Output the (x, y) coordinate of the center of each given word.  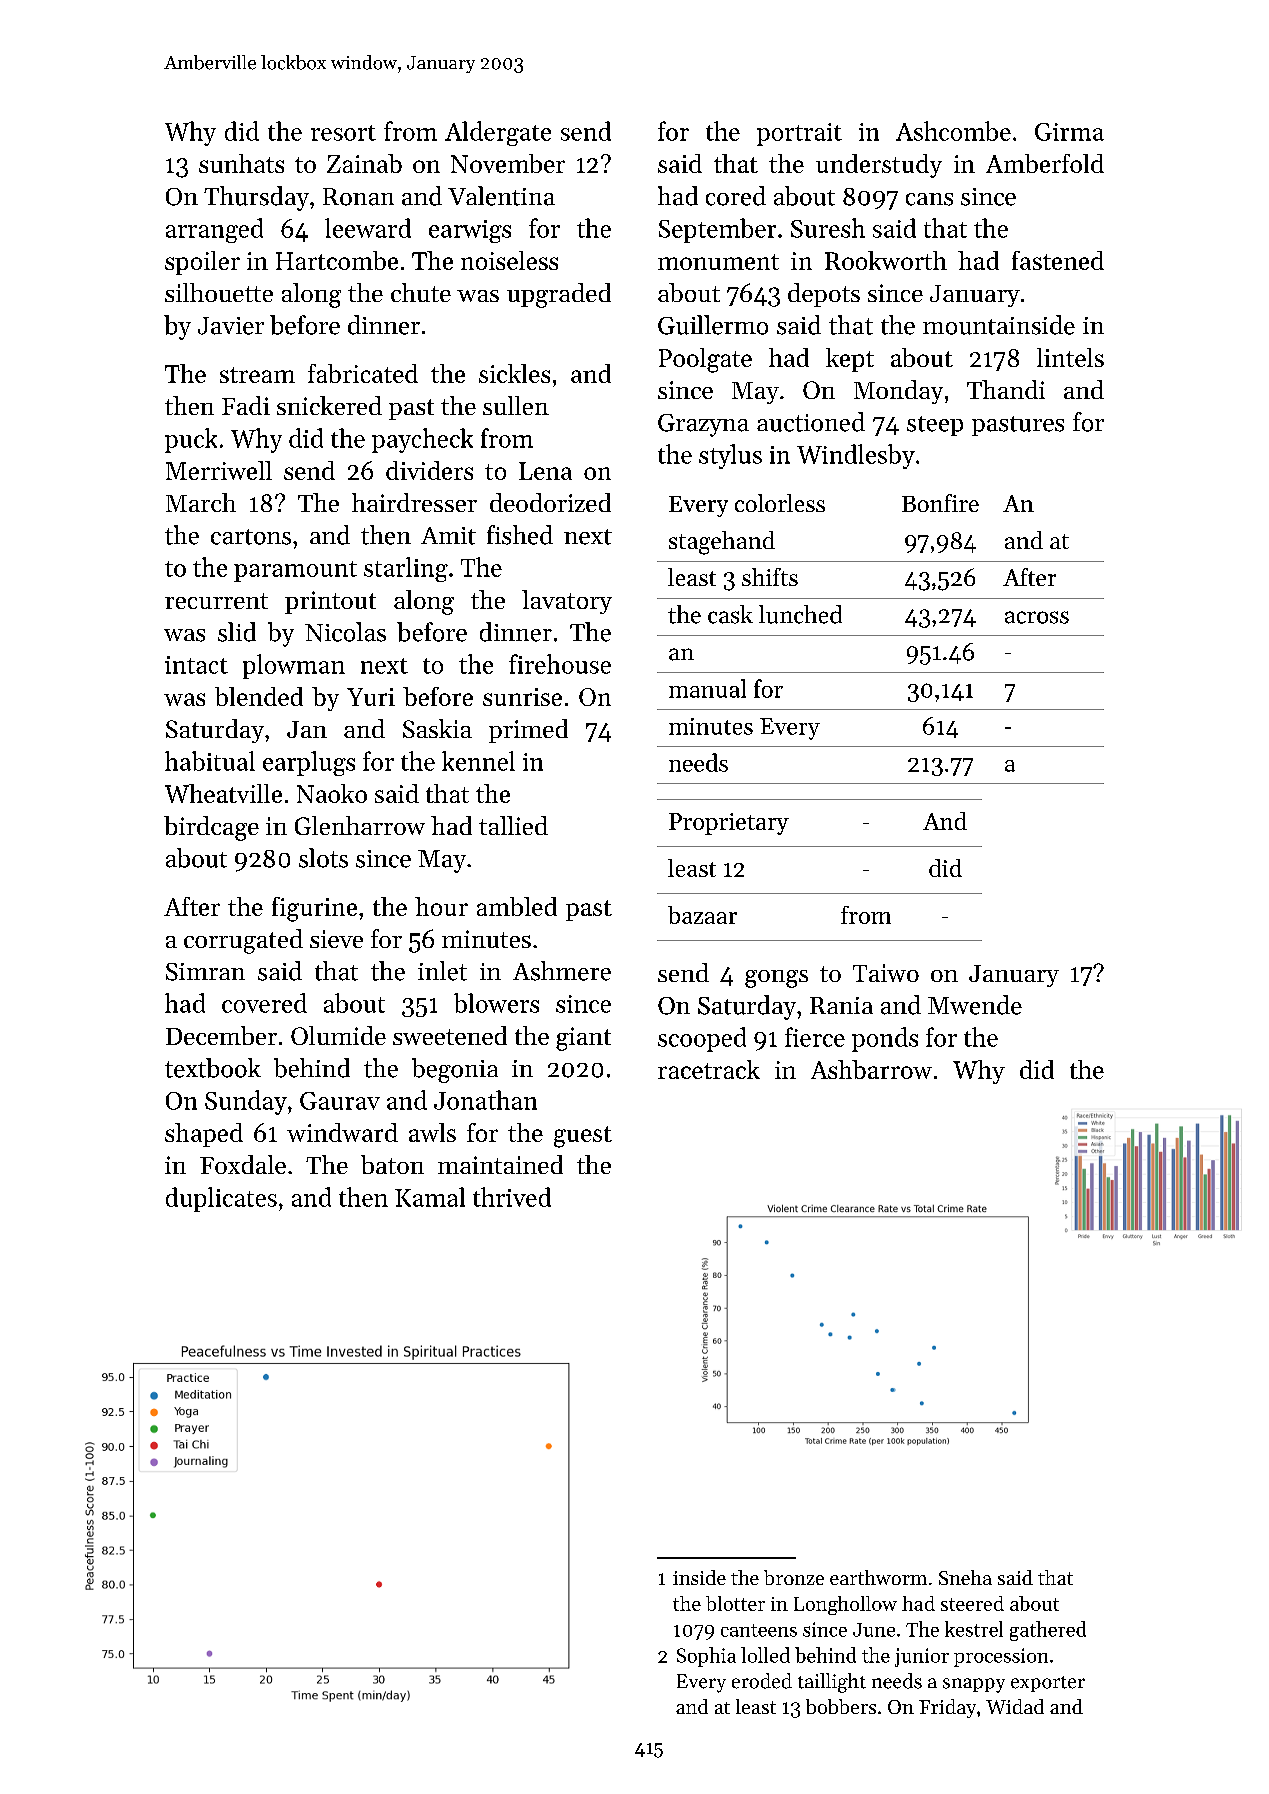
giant (583, 1039)
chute (421, 292)
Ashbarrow (871, 1069)
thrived (512, 1197)
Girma (1069, 132)
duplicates (221, 1199)
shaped (204, 1135)
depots (824, 295)
